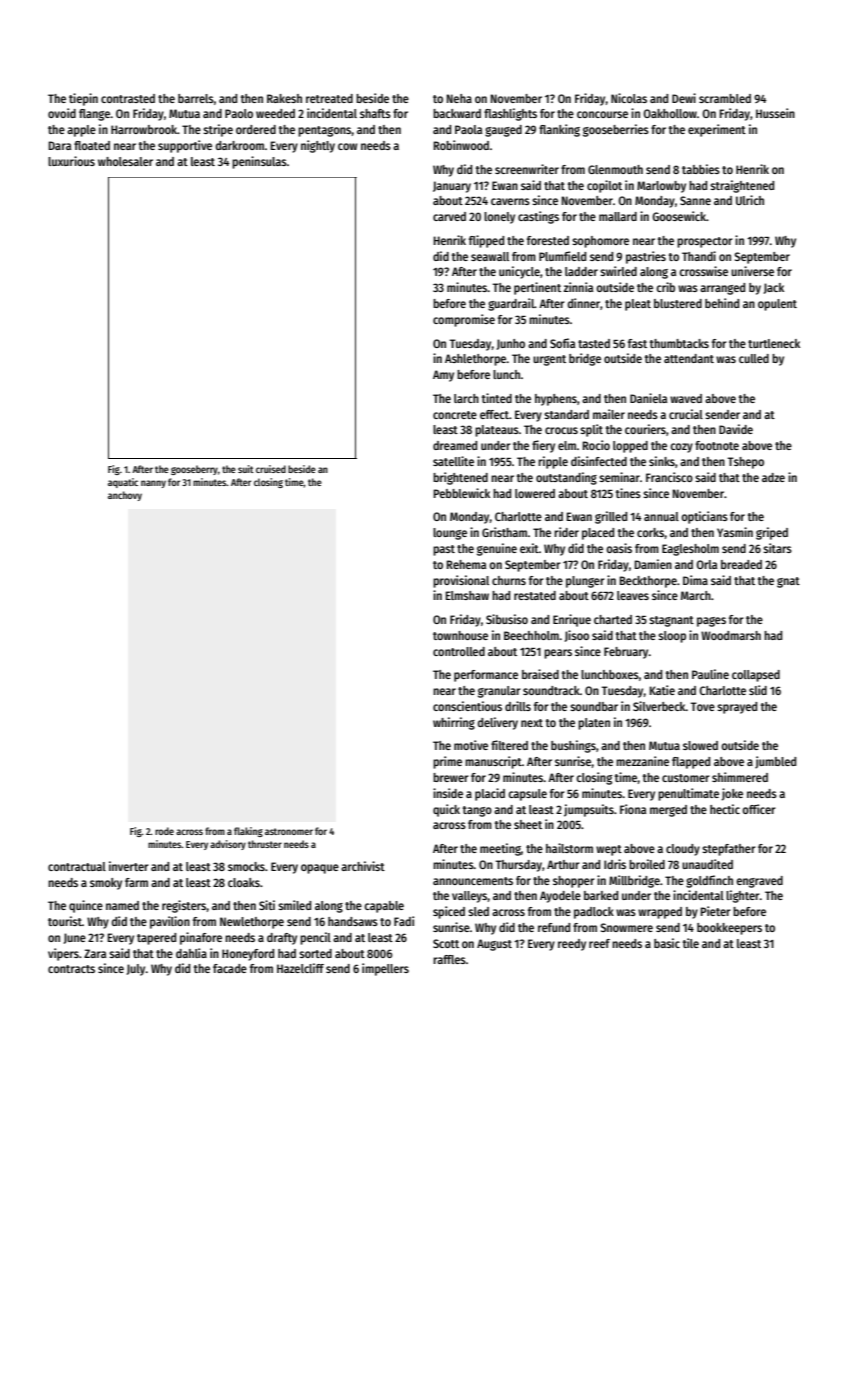  What do you see at coordinates (125, 161) in the image?
I see `wholesaler` at bounding box center [125, 161].
